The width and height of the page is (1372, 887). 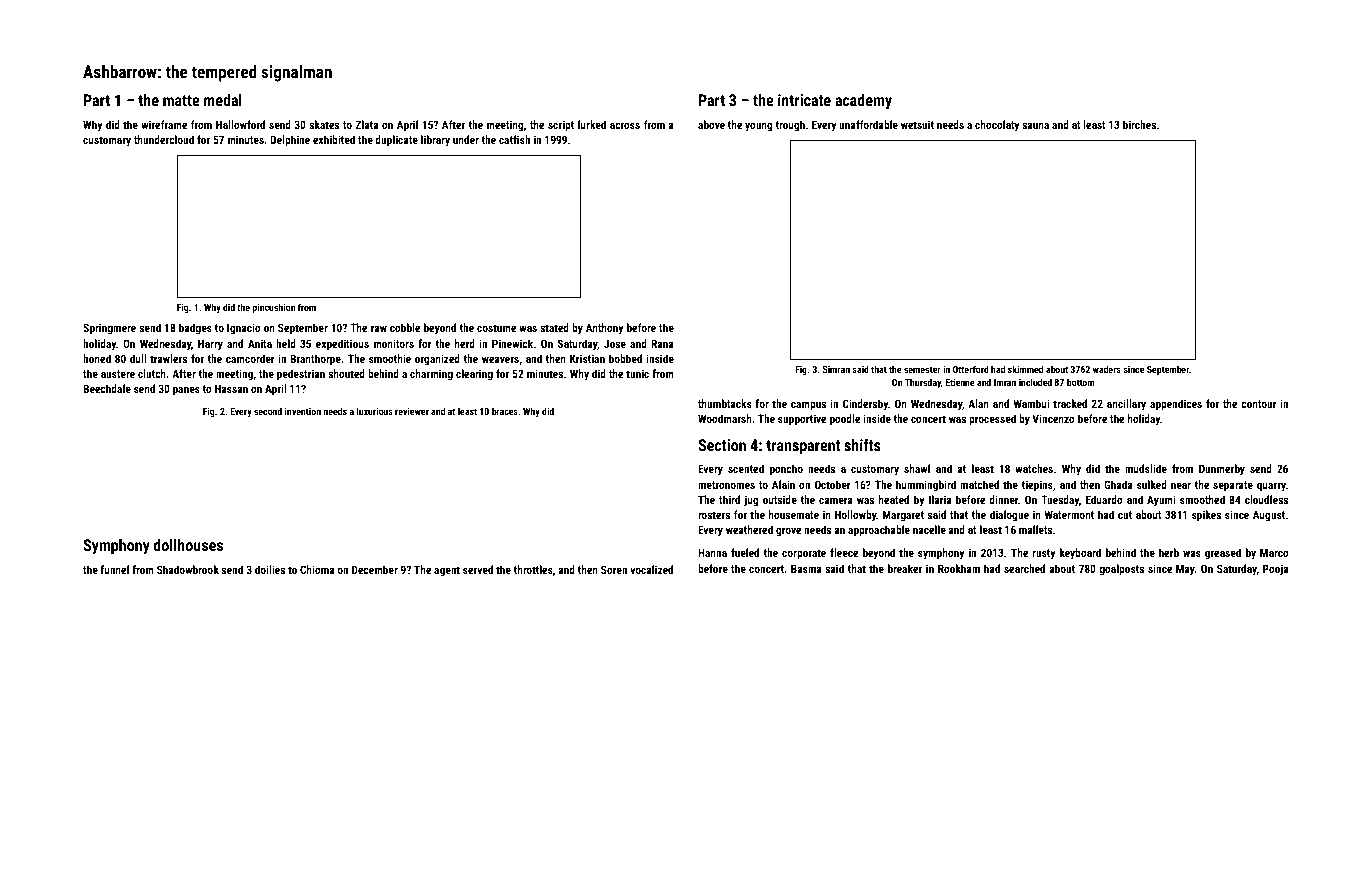 What do you see at coordinates (290, 141) in the page?
I see `Delphine` at bounding box center [290, 141].
